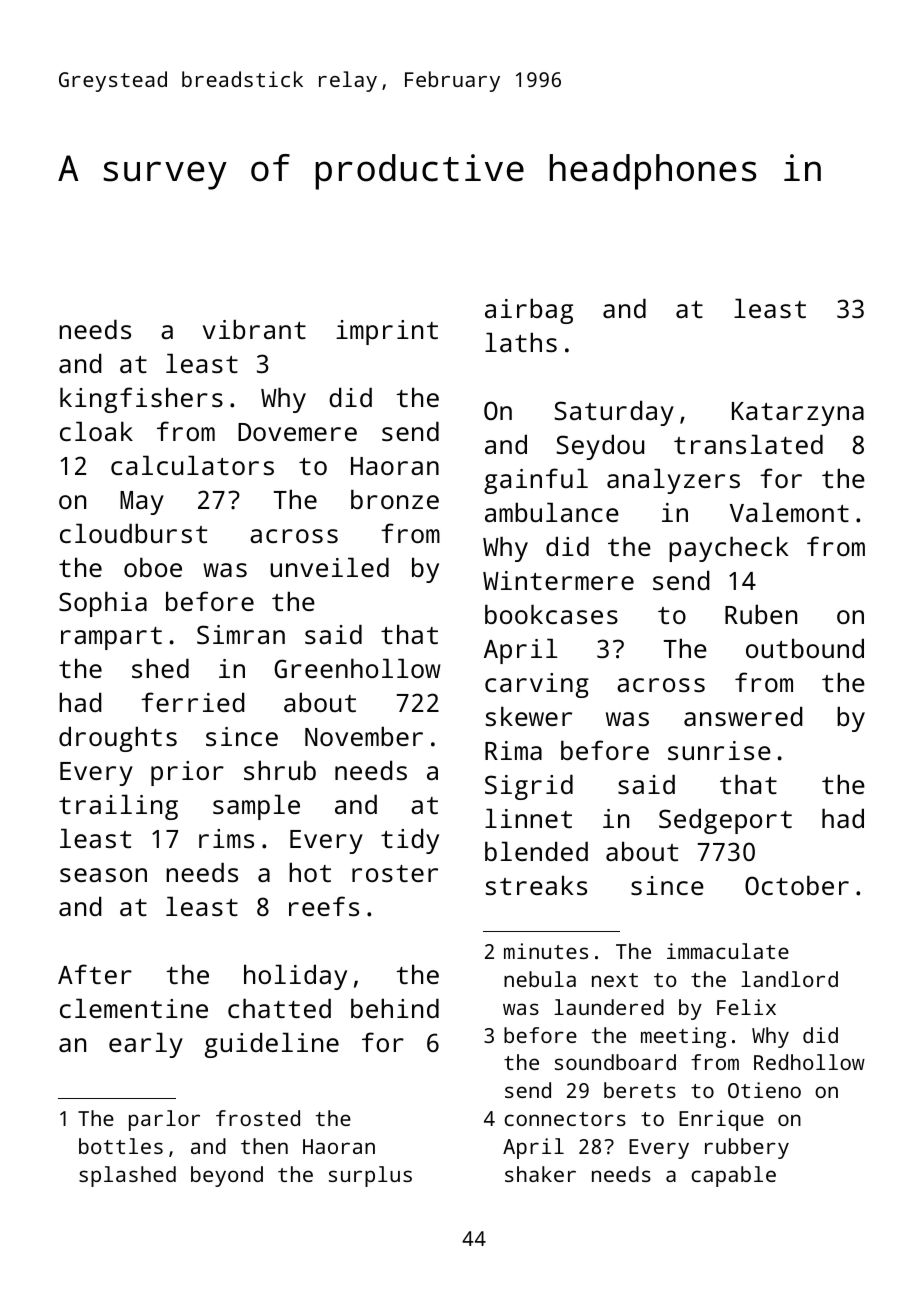 The width and height of the page is (924, 1311). I want to click on season, so click(103, 875).
